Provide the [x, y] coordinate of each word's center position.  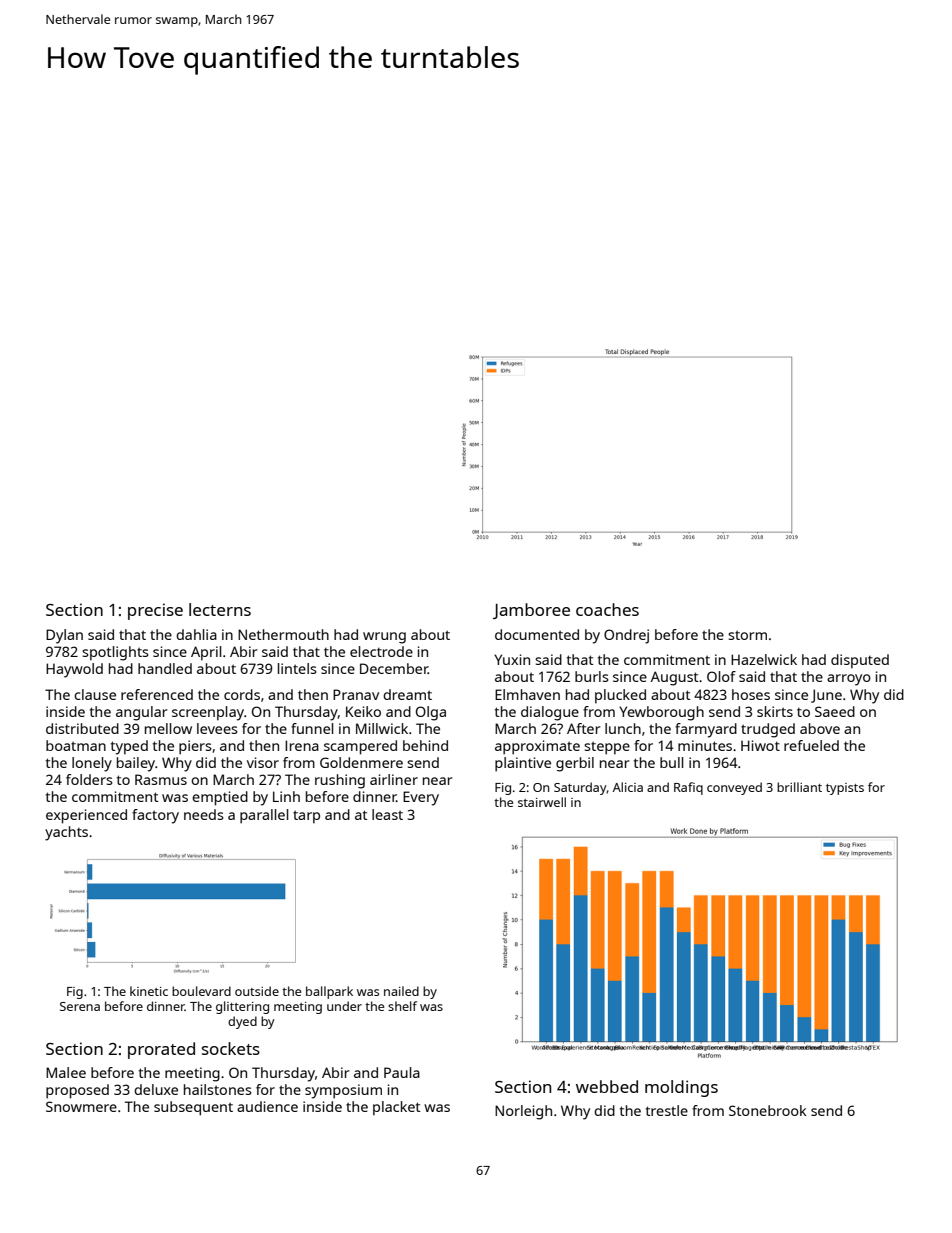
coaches [607, 609]
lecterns [220, 609]
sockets [231, 1048]
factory [155, 816]
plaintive [523, 764]
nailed [401, 991]
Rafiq [688, 788]
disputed [860, 661]
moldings [681, 1088]
